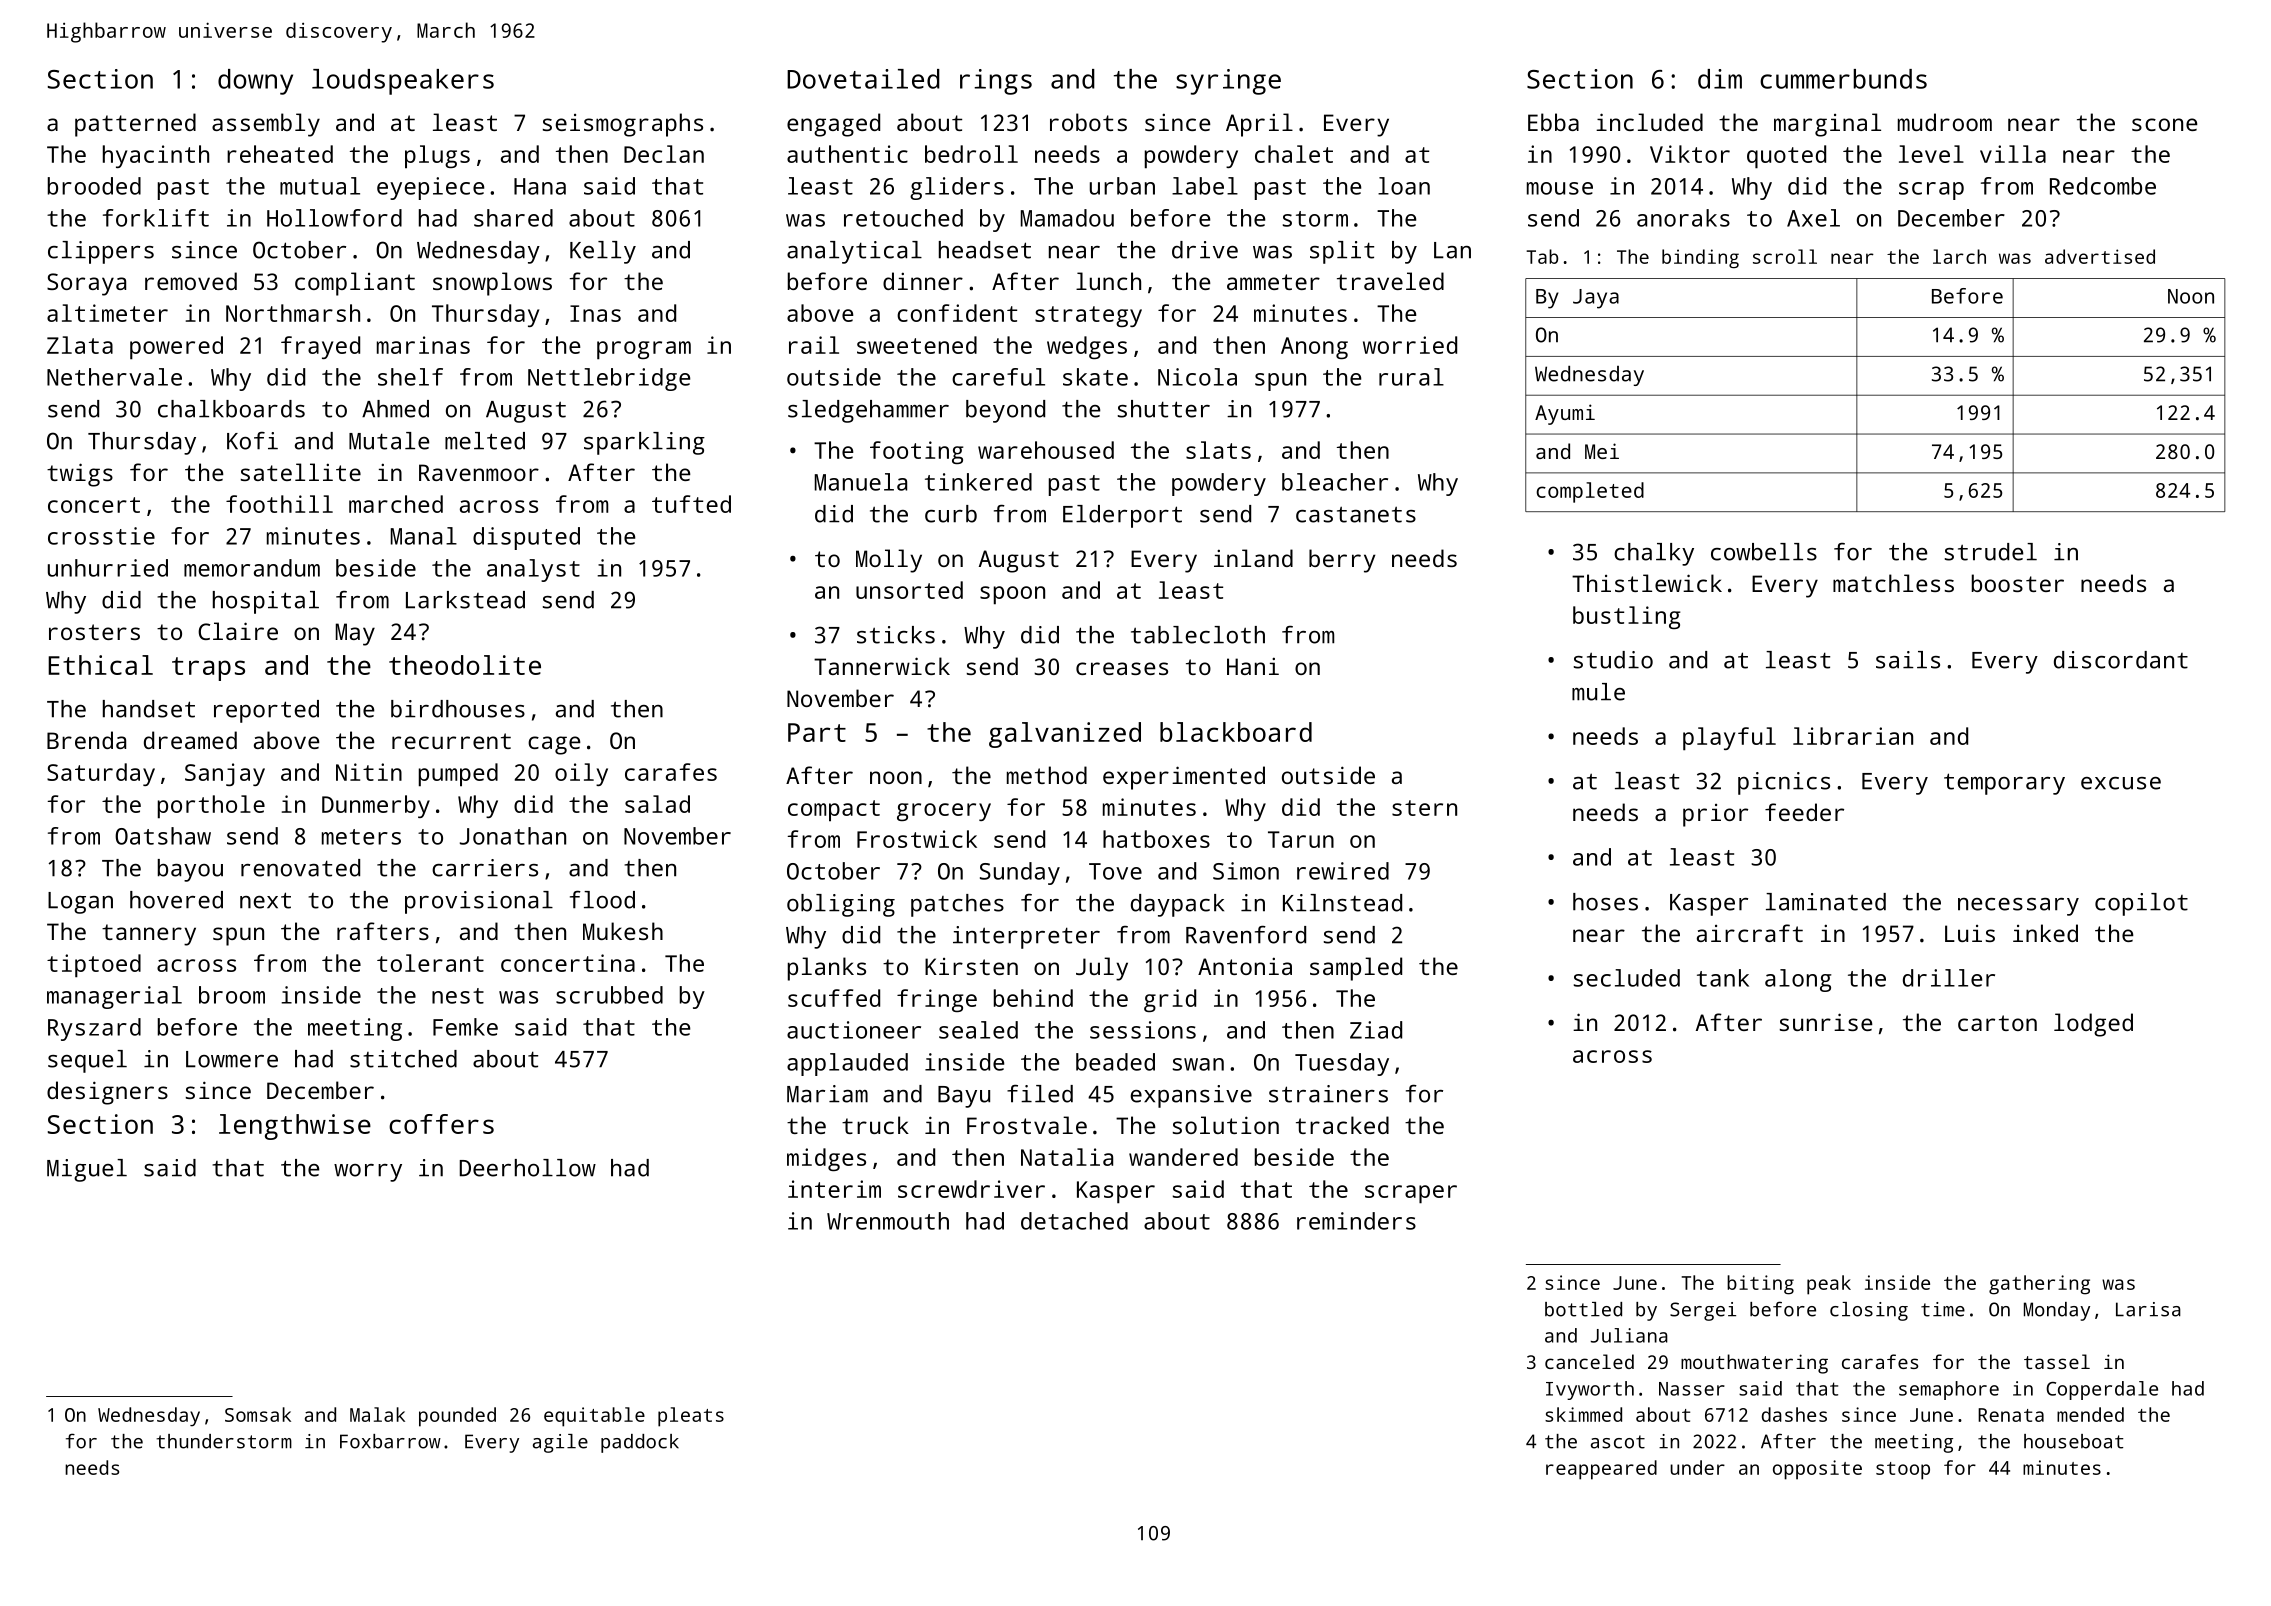  What do you see at coordinates (231, 409) in the image?
I see `chalkboards` at bounding box center [231, 409].
